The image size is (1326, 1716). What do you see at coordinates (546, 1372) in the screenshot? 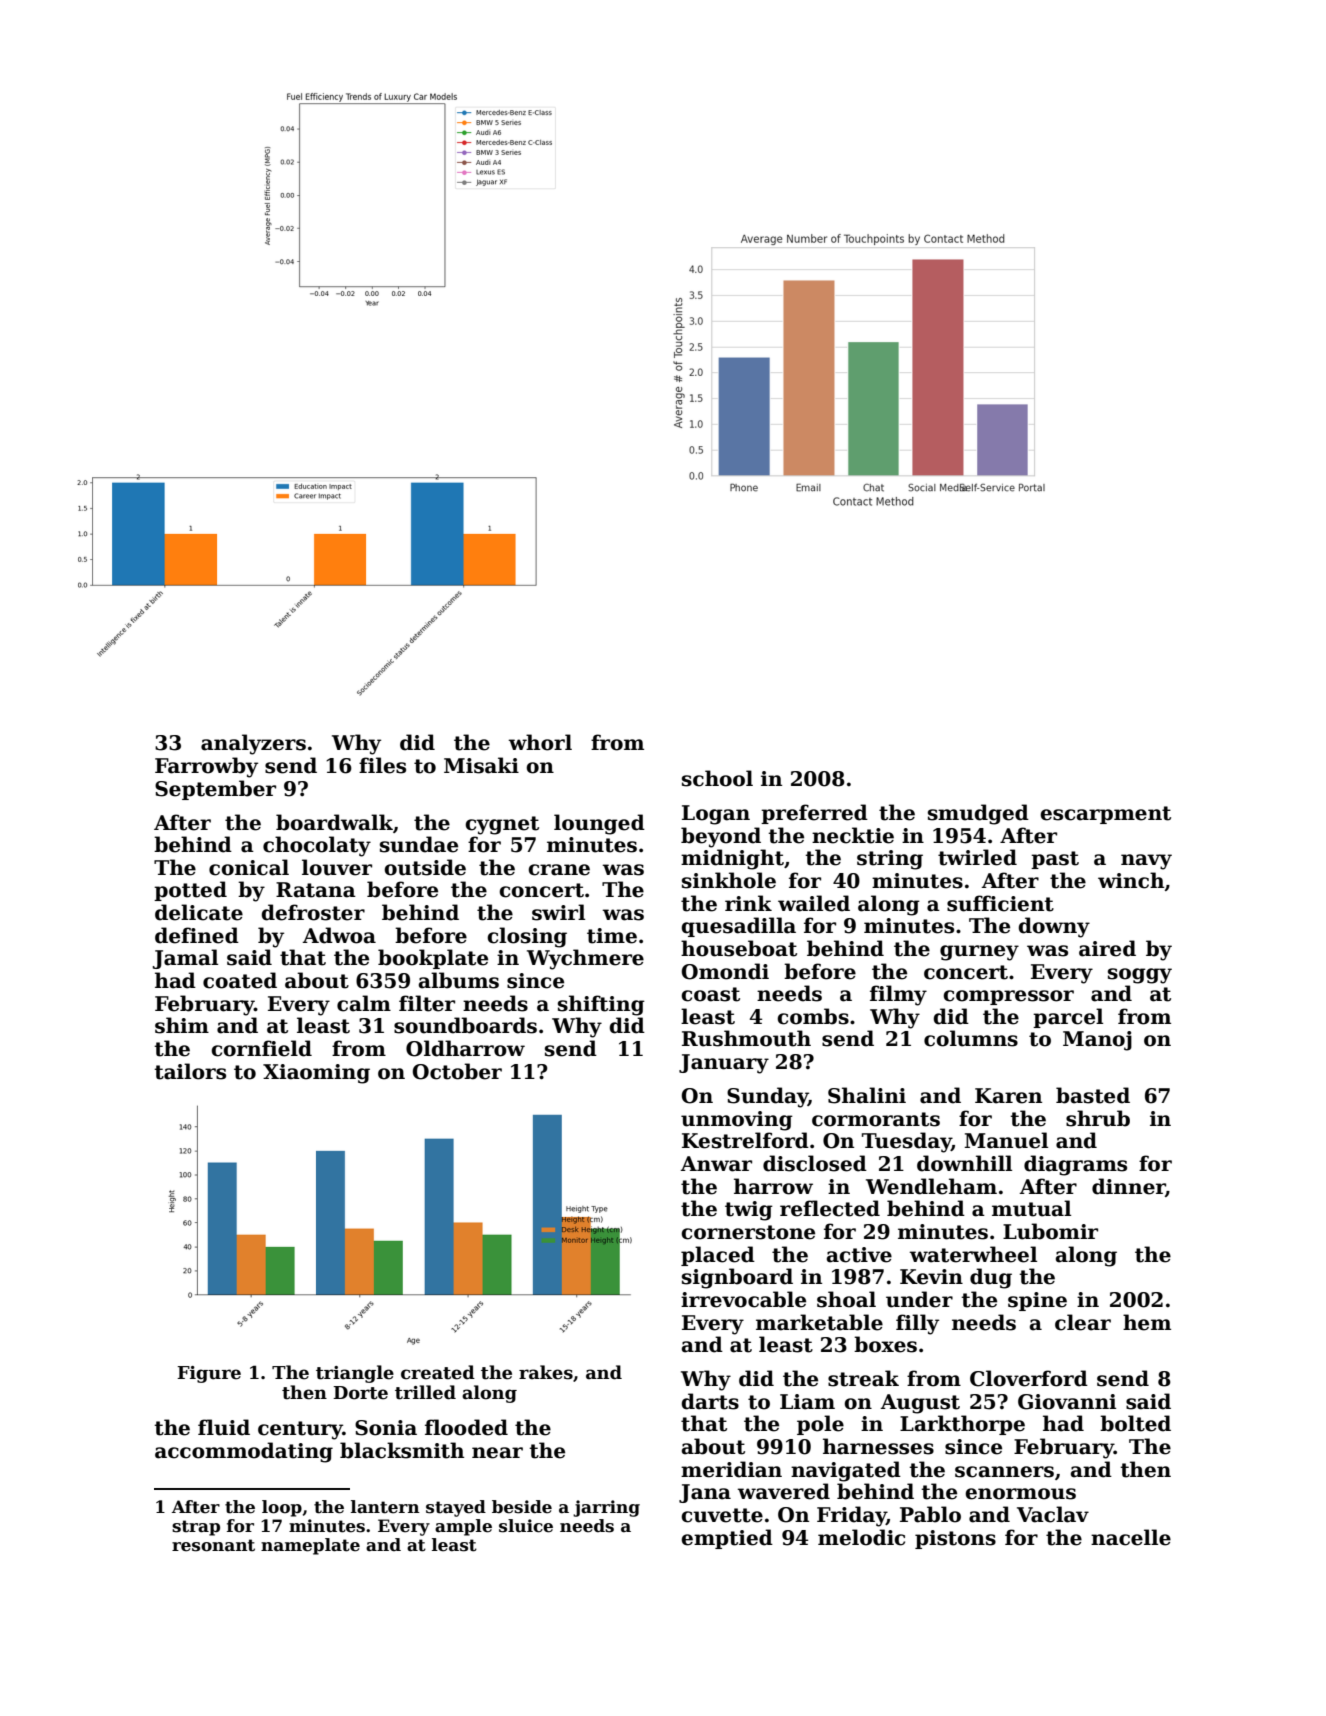
I see `rakes` at bounding box center [546, 1372].
